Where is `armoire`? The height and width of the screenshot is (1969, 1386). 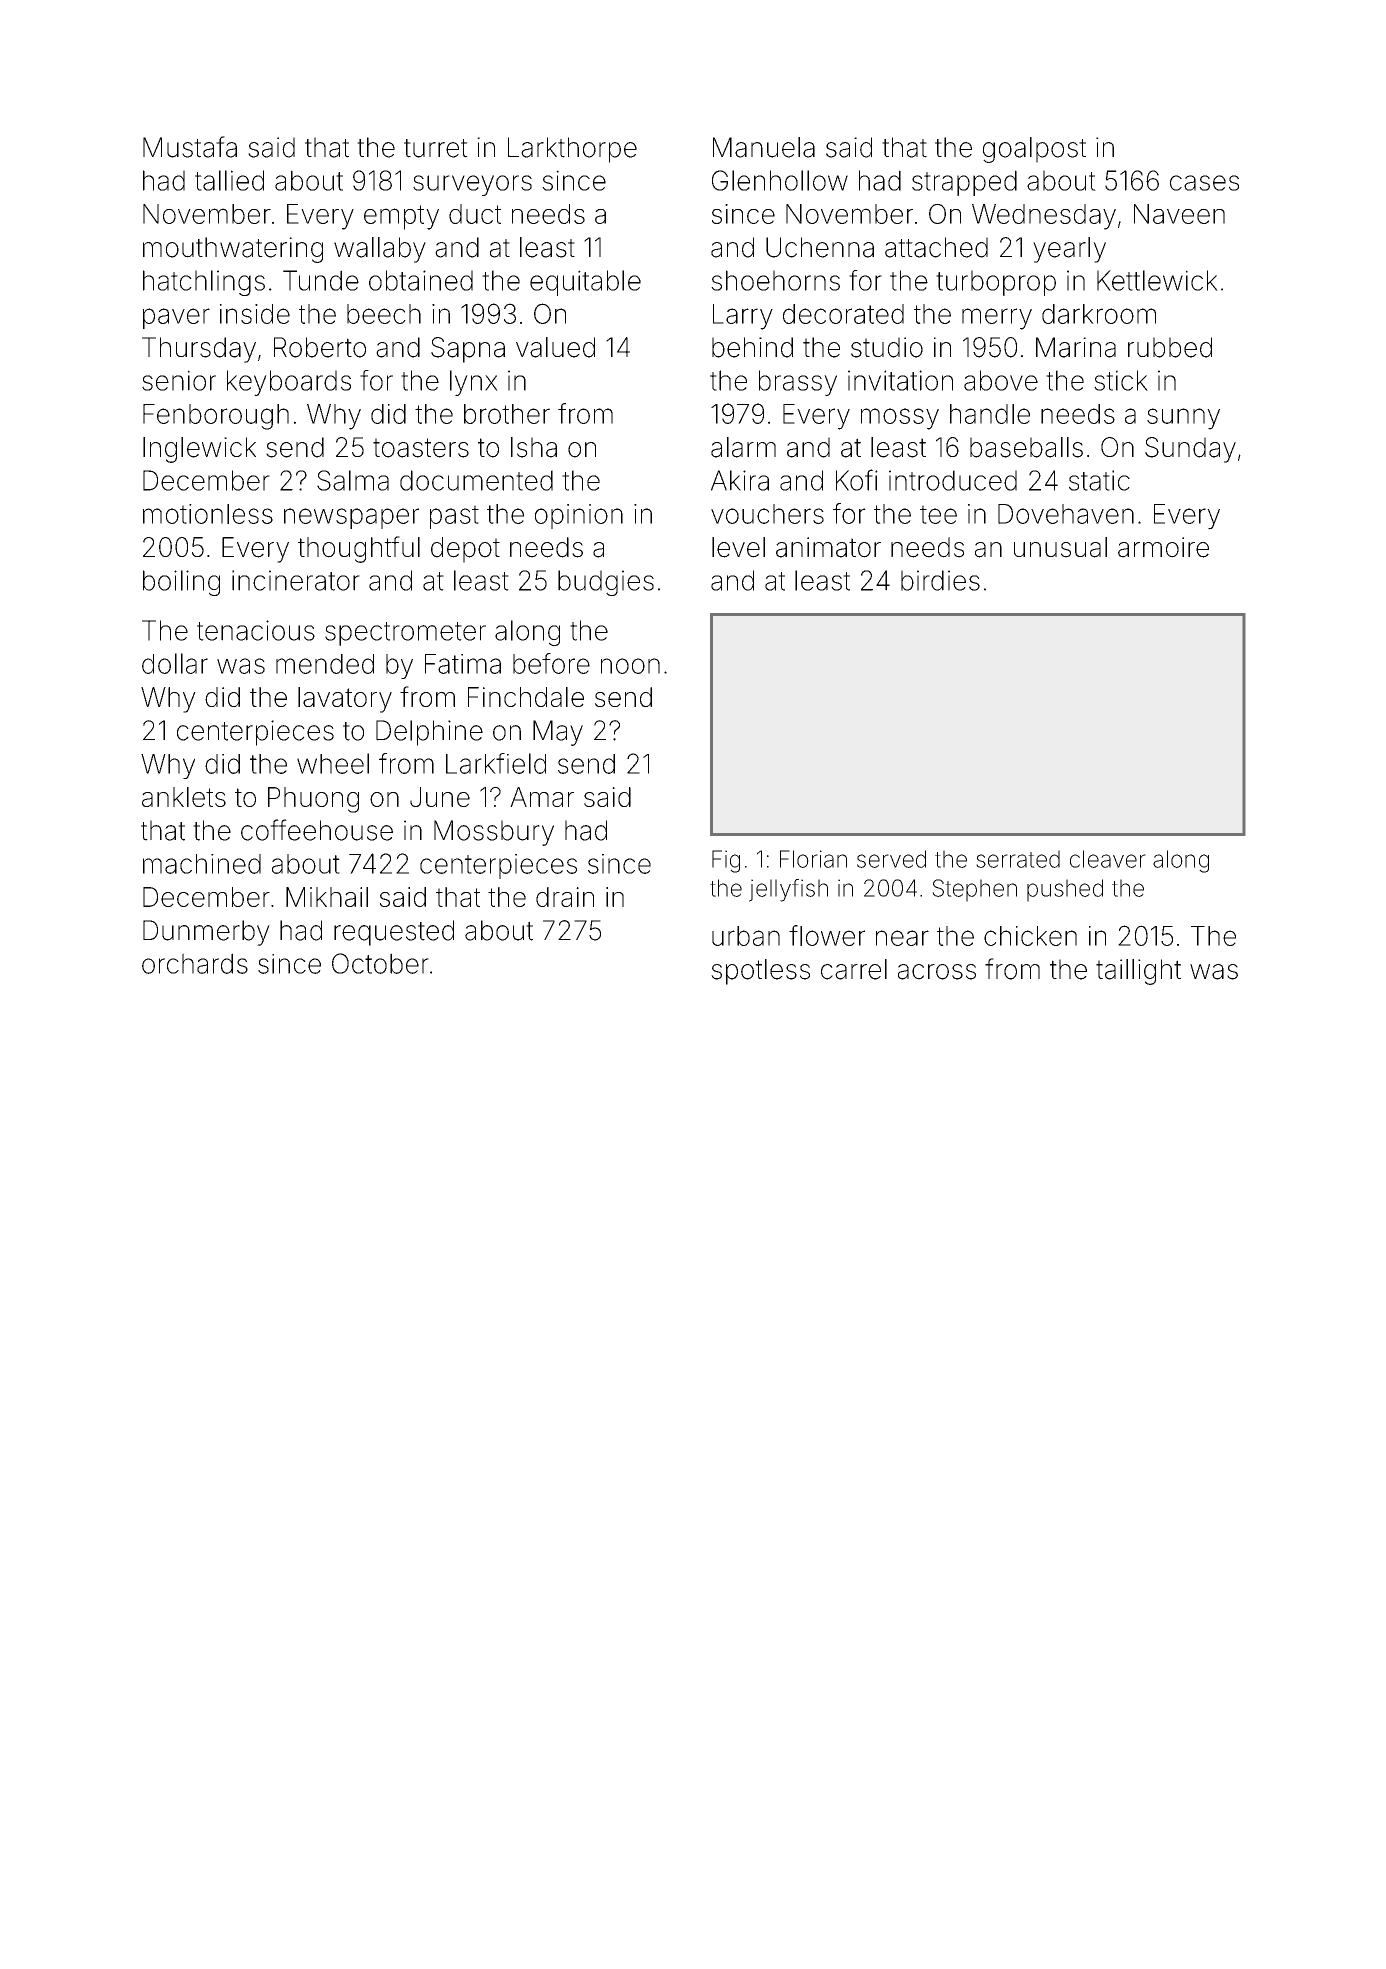
armoire is located at coordinates (1163, 547).
